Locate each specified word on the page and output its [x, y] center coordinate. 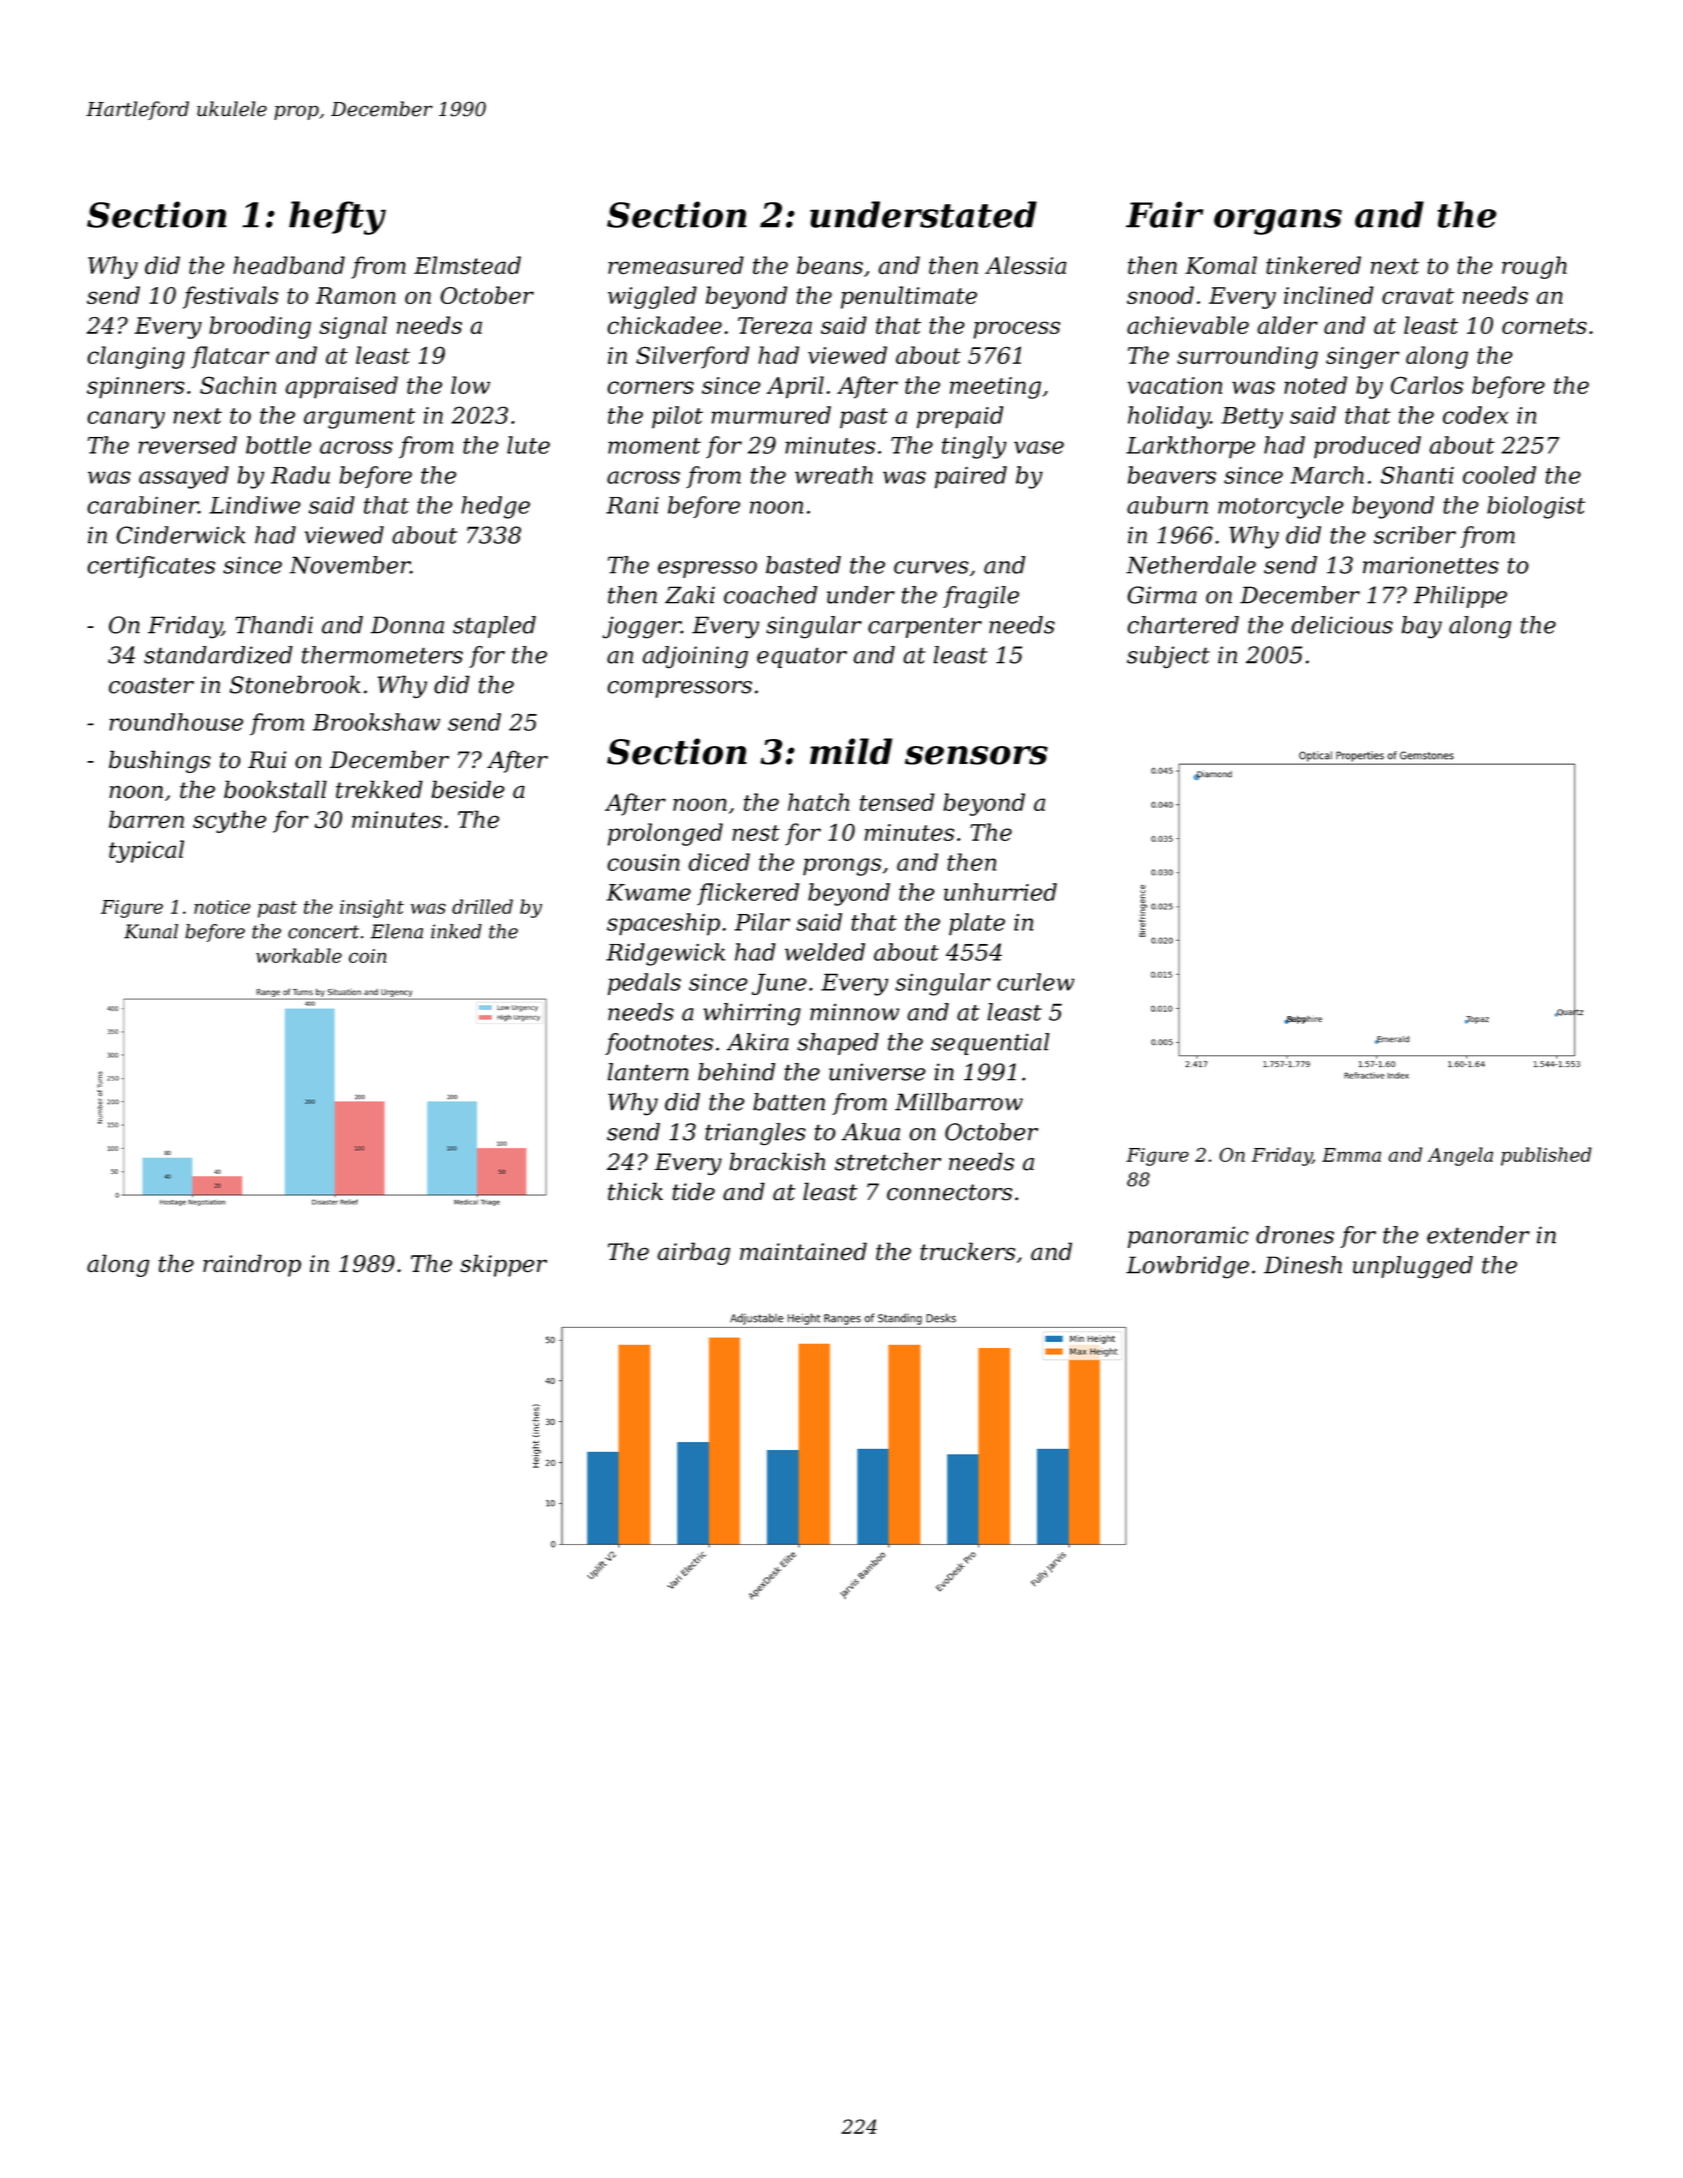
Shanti [1417, 475]
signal [353, 327]
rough [1534, 267]
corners [650, 387]
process [1016, 330]
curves [931, 567]
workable [299, 955]
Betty [1252, 418]
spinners [136, 388]
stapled [494, 627]
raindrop [252, 1265]
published [1546, 1156]
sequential [990, 1044]
